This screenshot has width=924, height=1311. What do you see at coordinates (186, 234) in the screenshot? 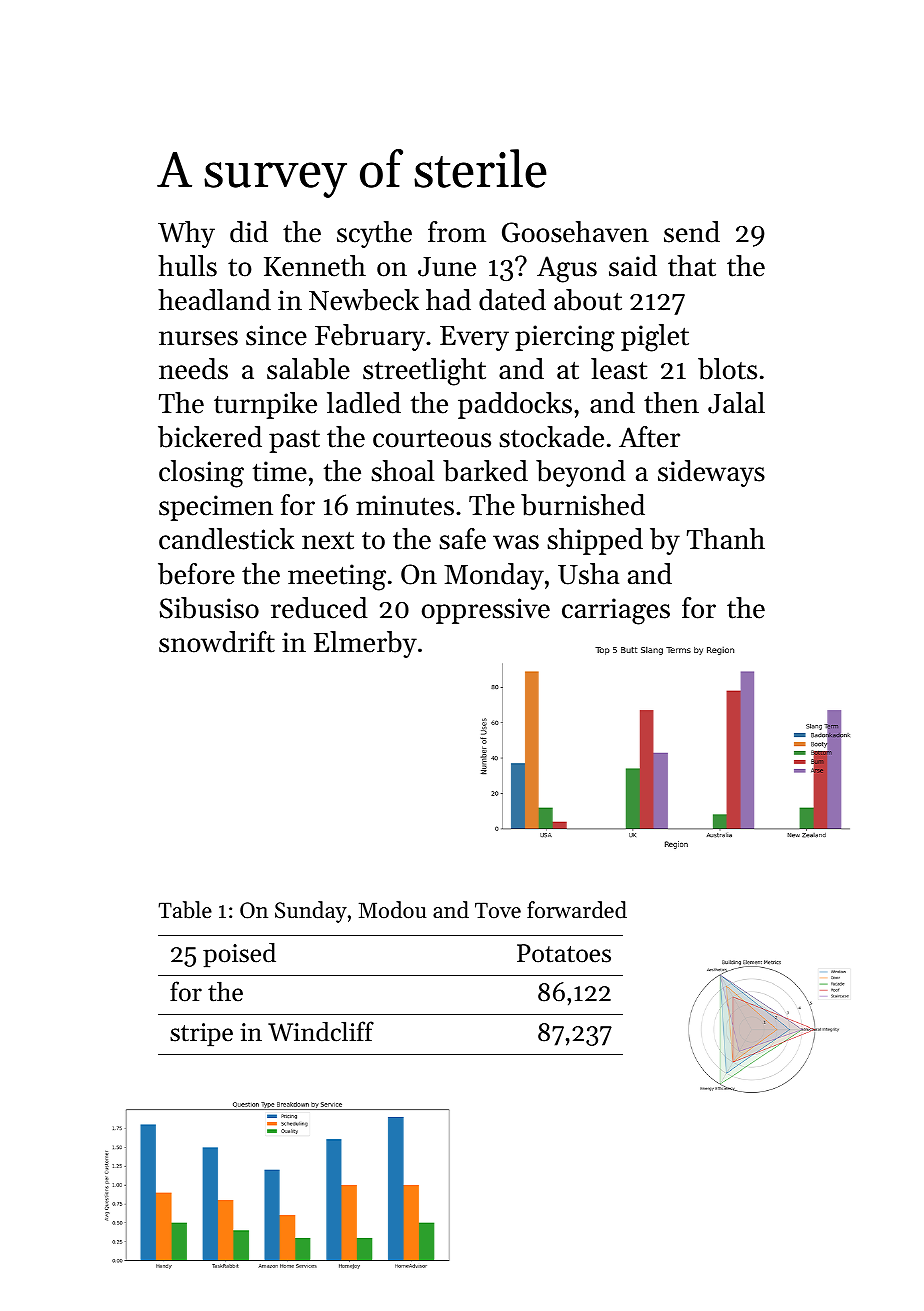
I see `Why` at bounding box center [186, 234].
